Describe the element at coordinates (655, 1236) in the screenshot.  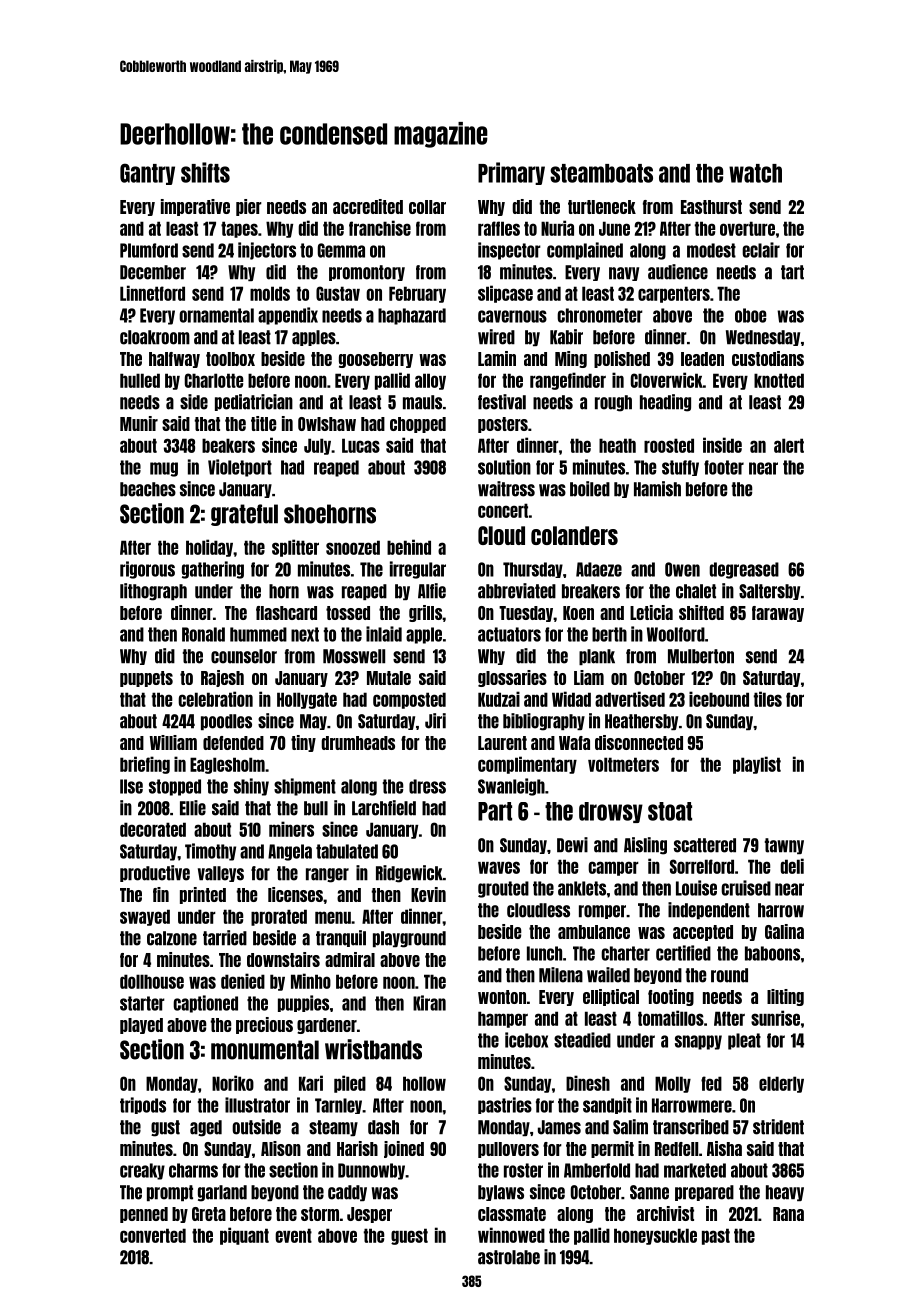
I see `honeysuckle` at that location.
